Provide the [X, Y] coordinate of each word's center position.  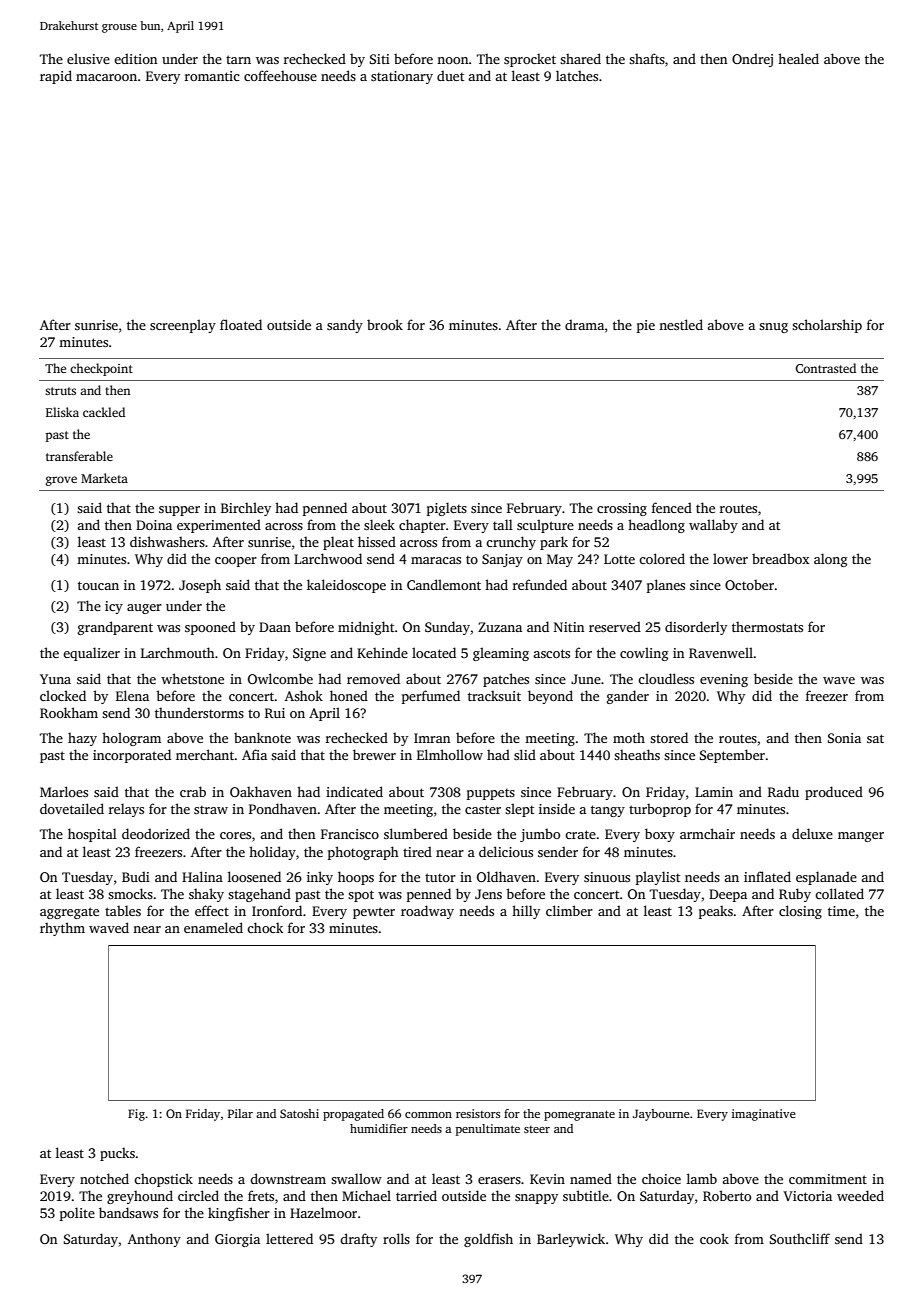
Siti [380, 59]
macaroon [106, 77]
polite [77, 1214]
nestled [681, 324]
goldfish [488, 1240]
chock [265, 927]
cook [714, 1238]
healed [798, 58]
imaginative [763, 1115]
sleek [379, 524]
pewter [374, 913]
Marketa [104, 478]
